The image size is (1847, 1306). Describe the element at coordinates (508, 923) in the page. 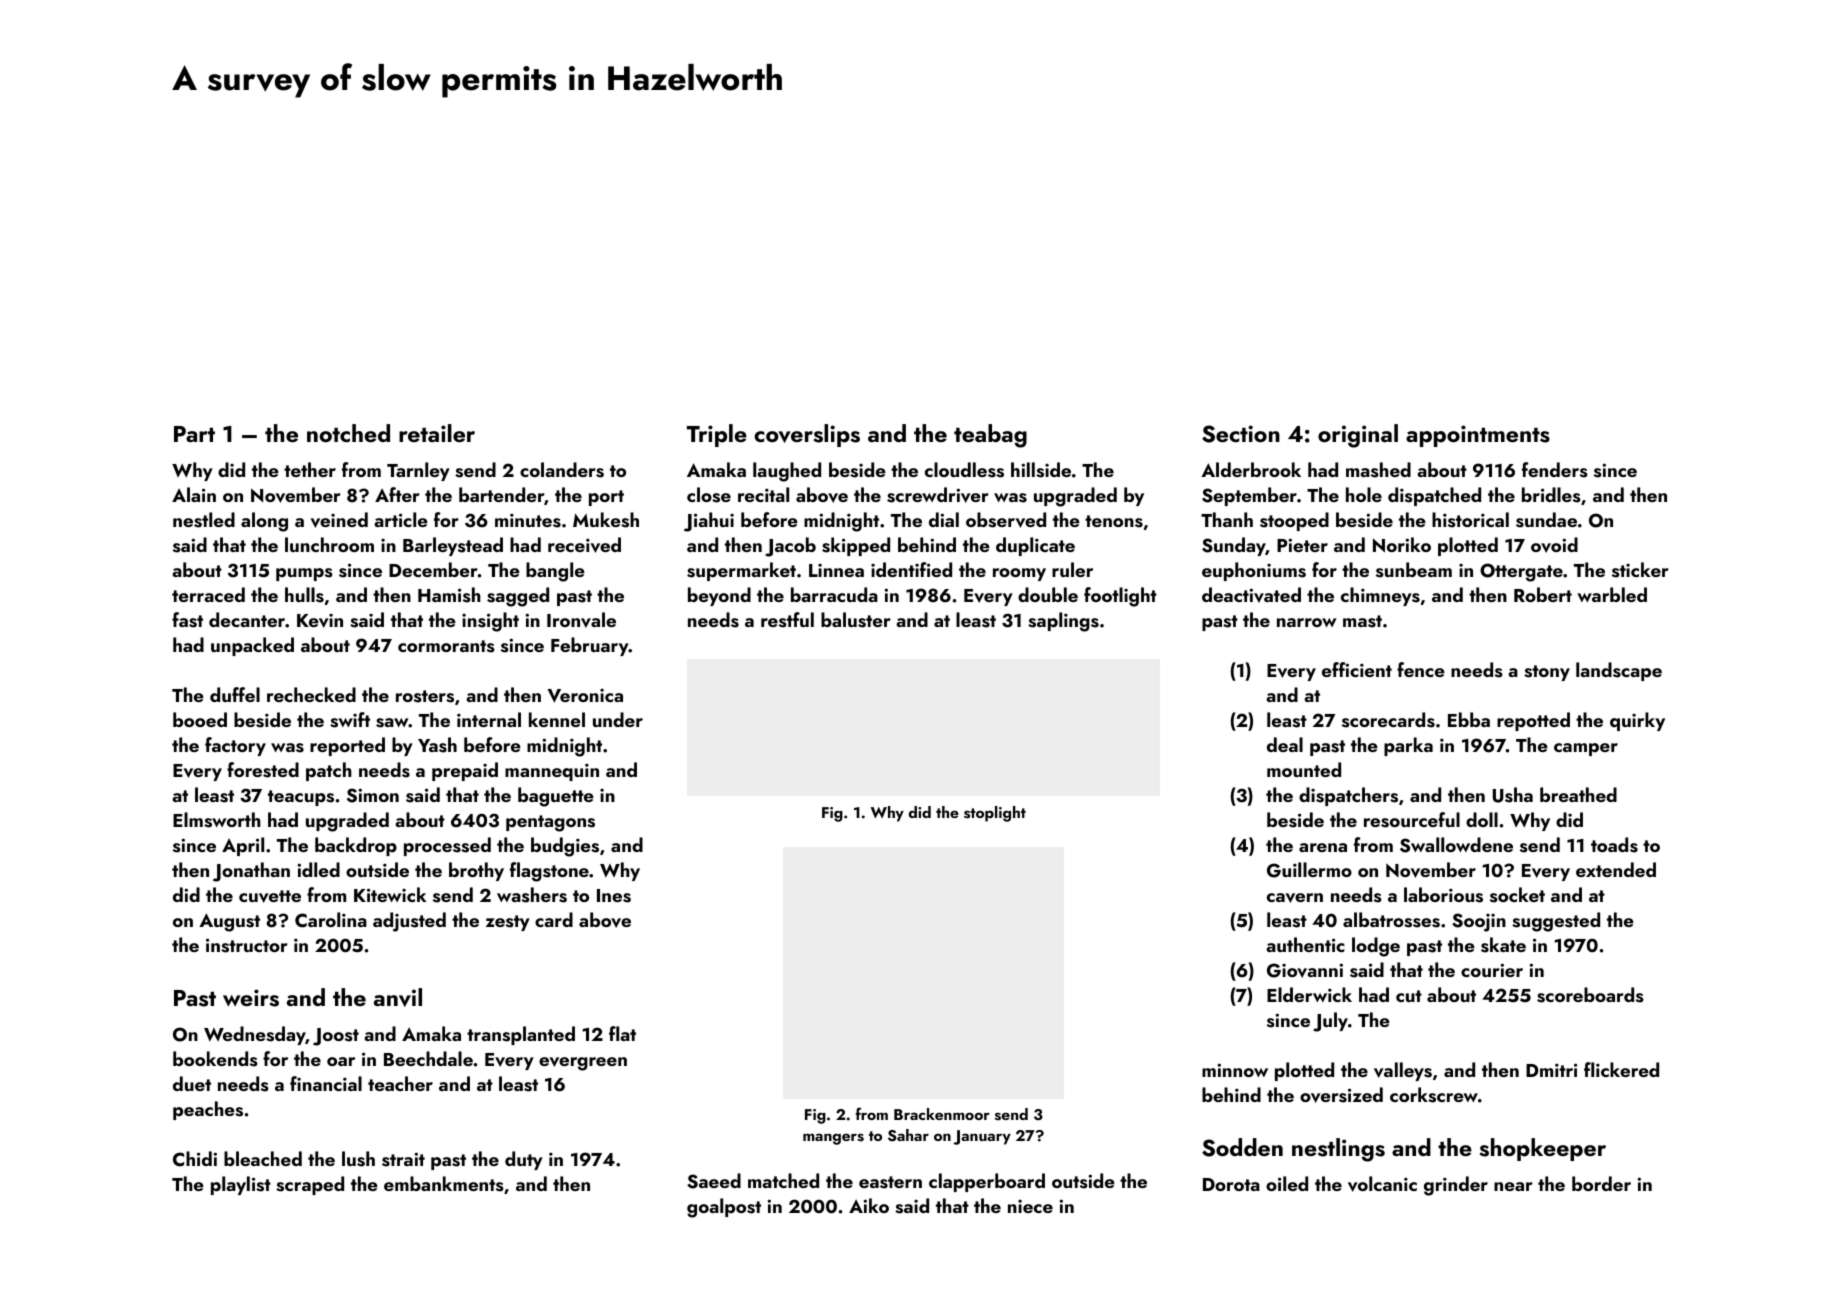

I see `zesty` at that location.
